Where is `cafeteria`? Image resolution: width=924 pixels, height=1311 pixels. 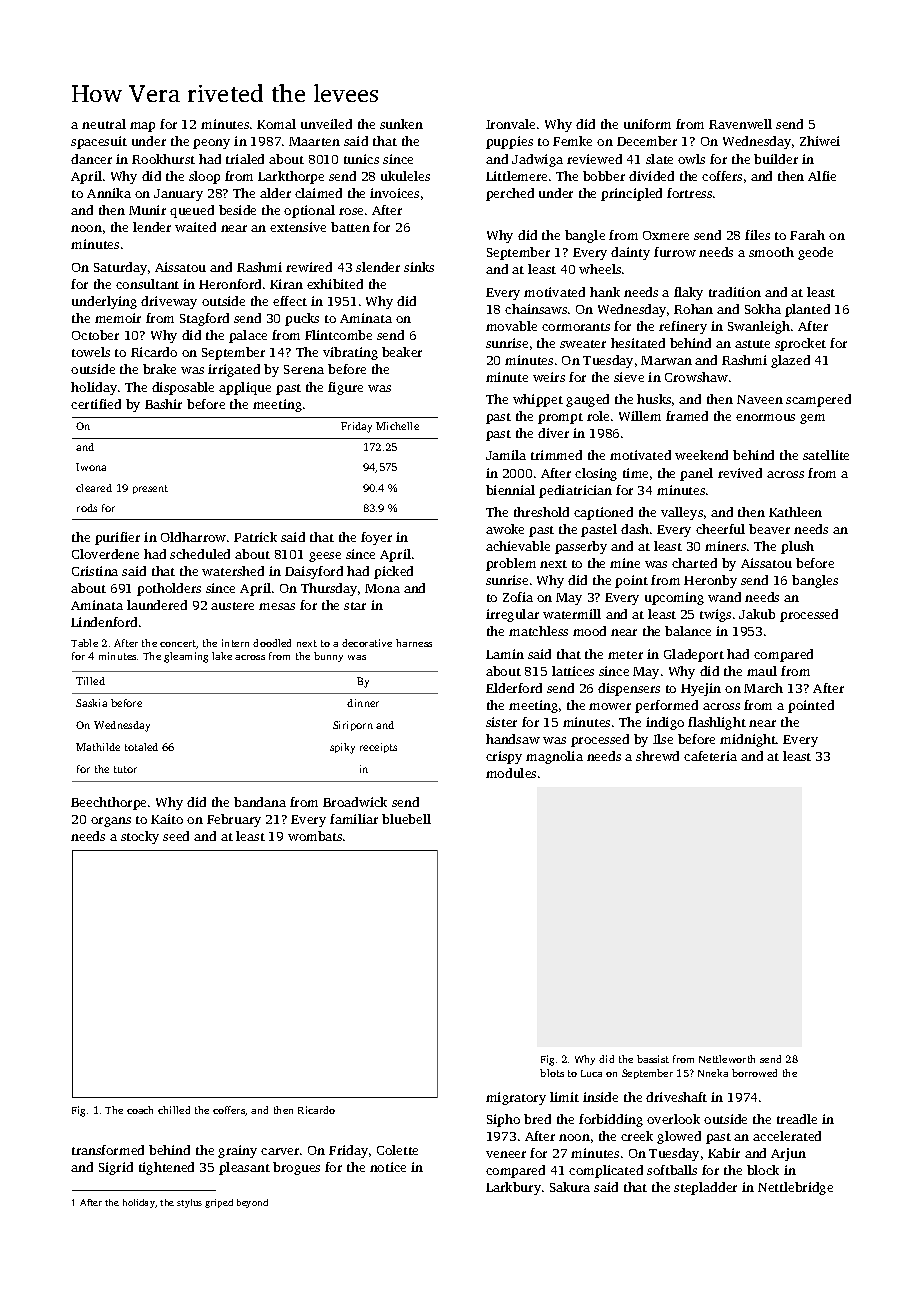
cafeteria is located at coordinates (710, 756).
